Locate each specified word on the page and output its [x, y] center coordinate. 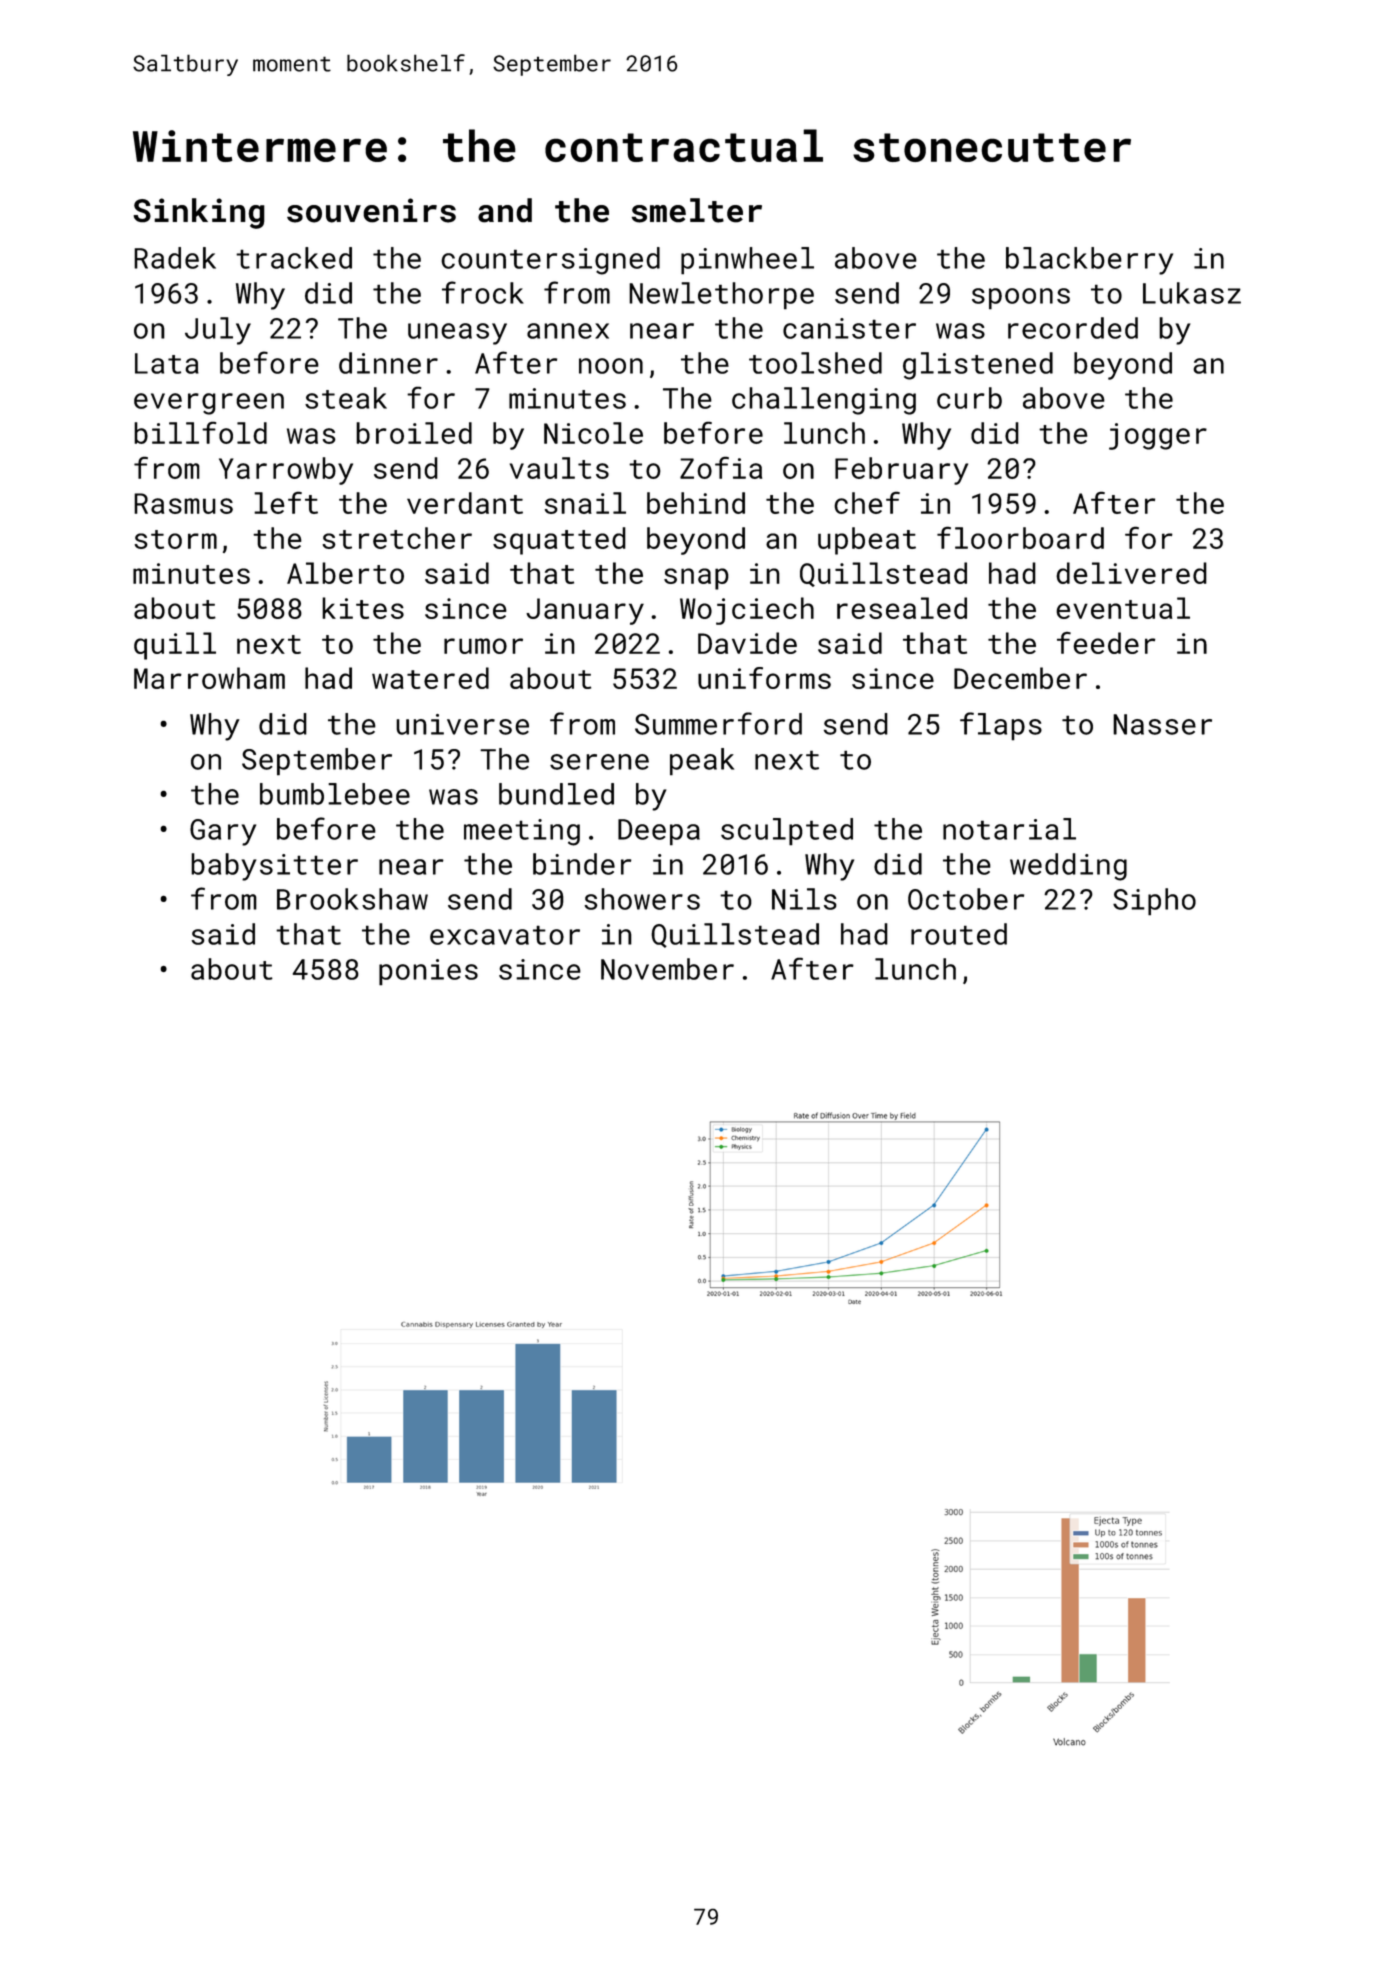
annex [568, 331]
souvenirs [371, 210]
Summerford [718, 723]
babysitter [274, 867]
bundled [556, 794]
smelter [697, 210]
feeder [1106, 643]
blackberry [1089, 261]
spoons [1021, 299]
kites [363, 608]
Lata [167, 363]
